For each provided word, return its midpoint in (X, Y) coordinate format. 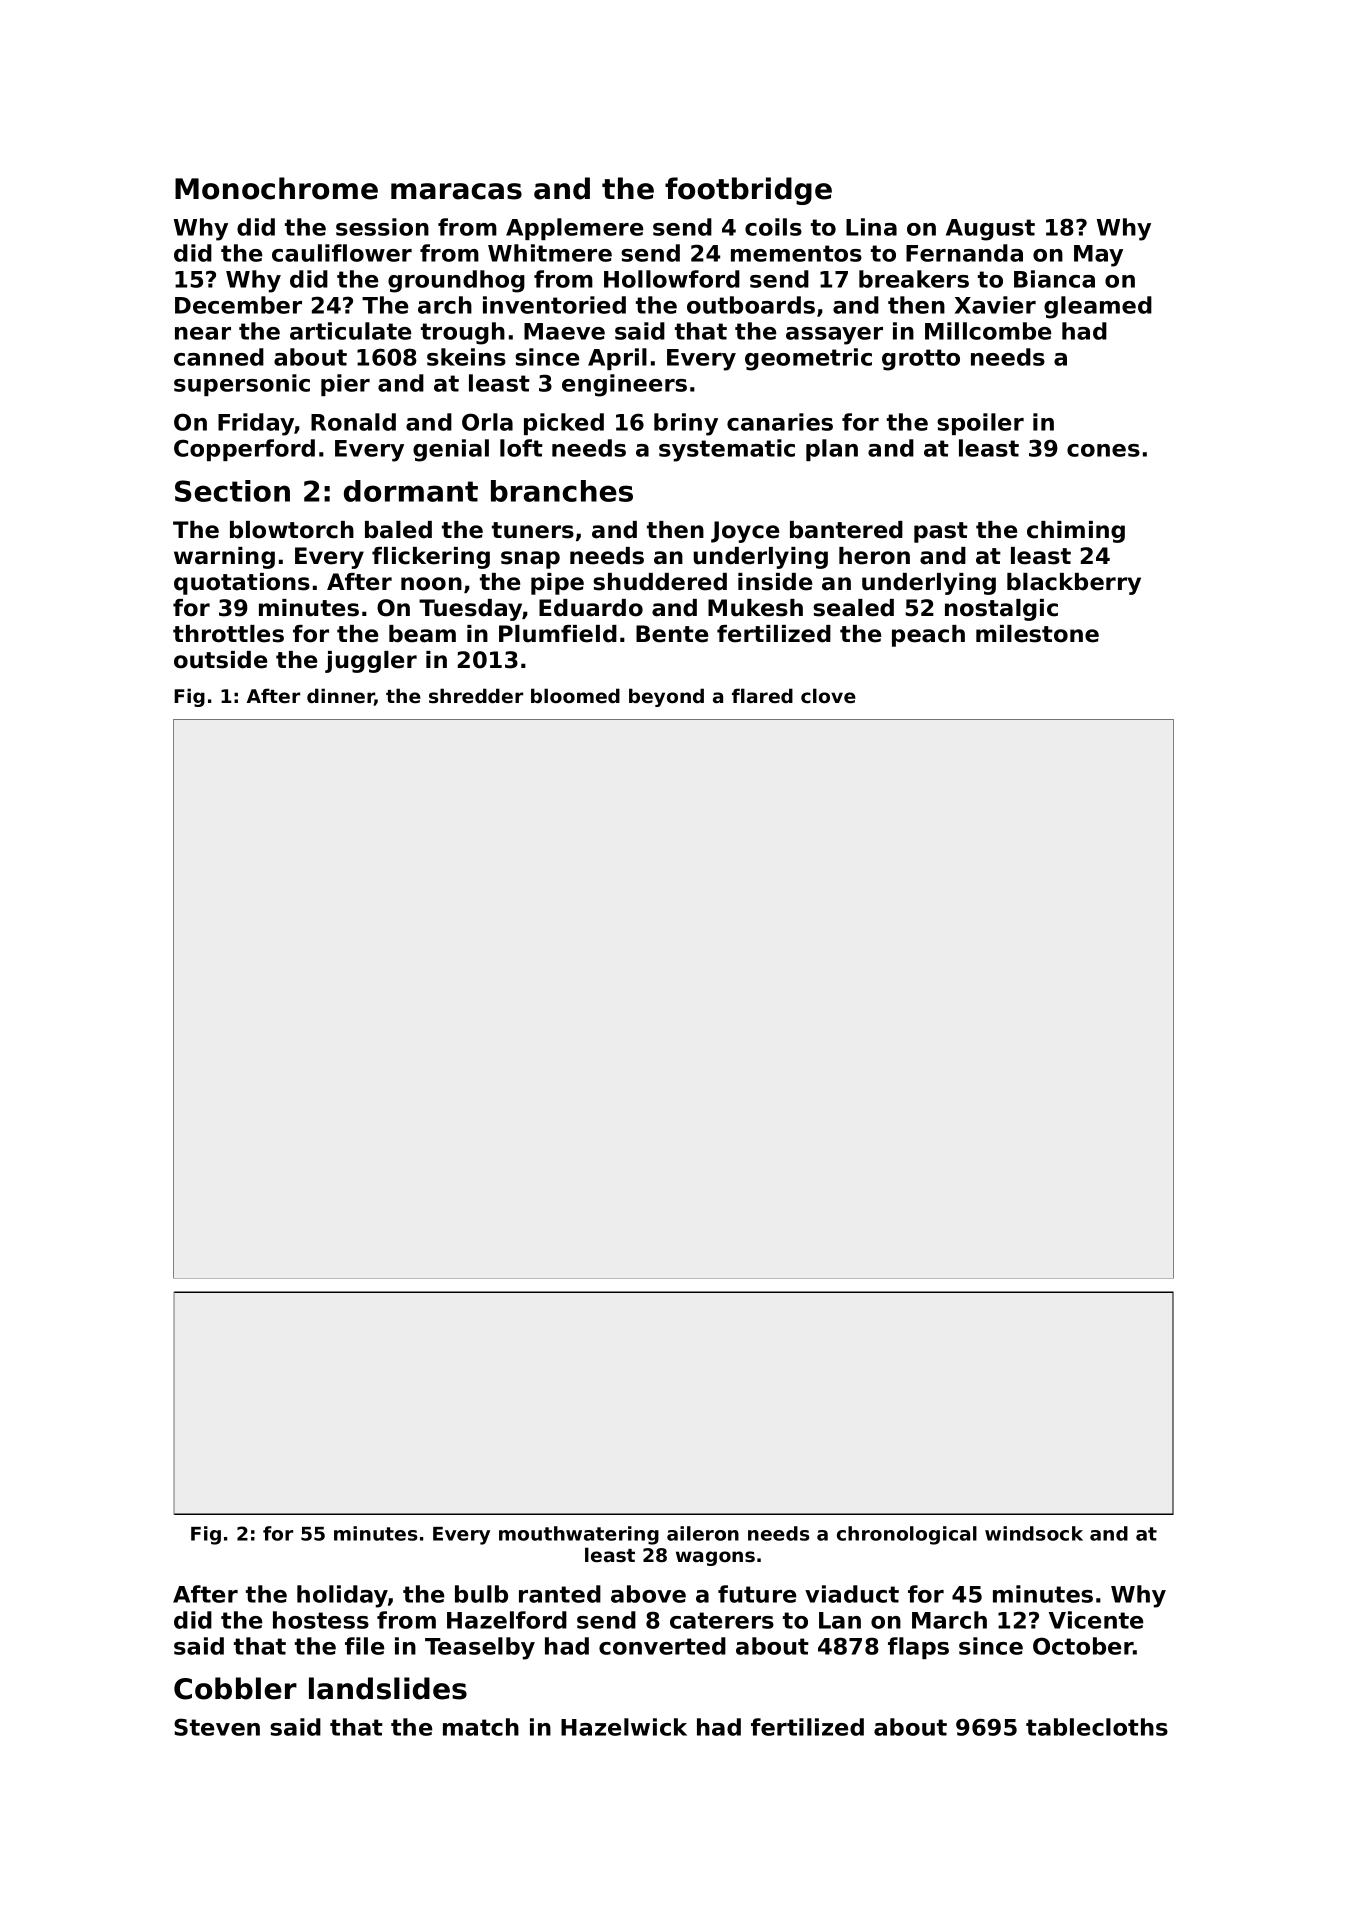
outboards (751, 305)
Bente (672, 634)
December (238, 305)
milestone (1037, 634)
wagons (715, 1558)
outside (220, 660)
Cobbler (235, 1688)
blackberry (1074, 584)
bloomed (575, 695)
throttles (228, 634)
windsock (1034, 1533)
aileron (703, 1533)
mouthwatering (579, 1535)
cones (1103, 450)
